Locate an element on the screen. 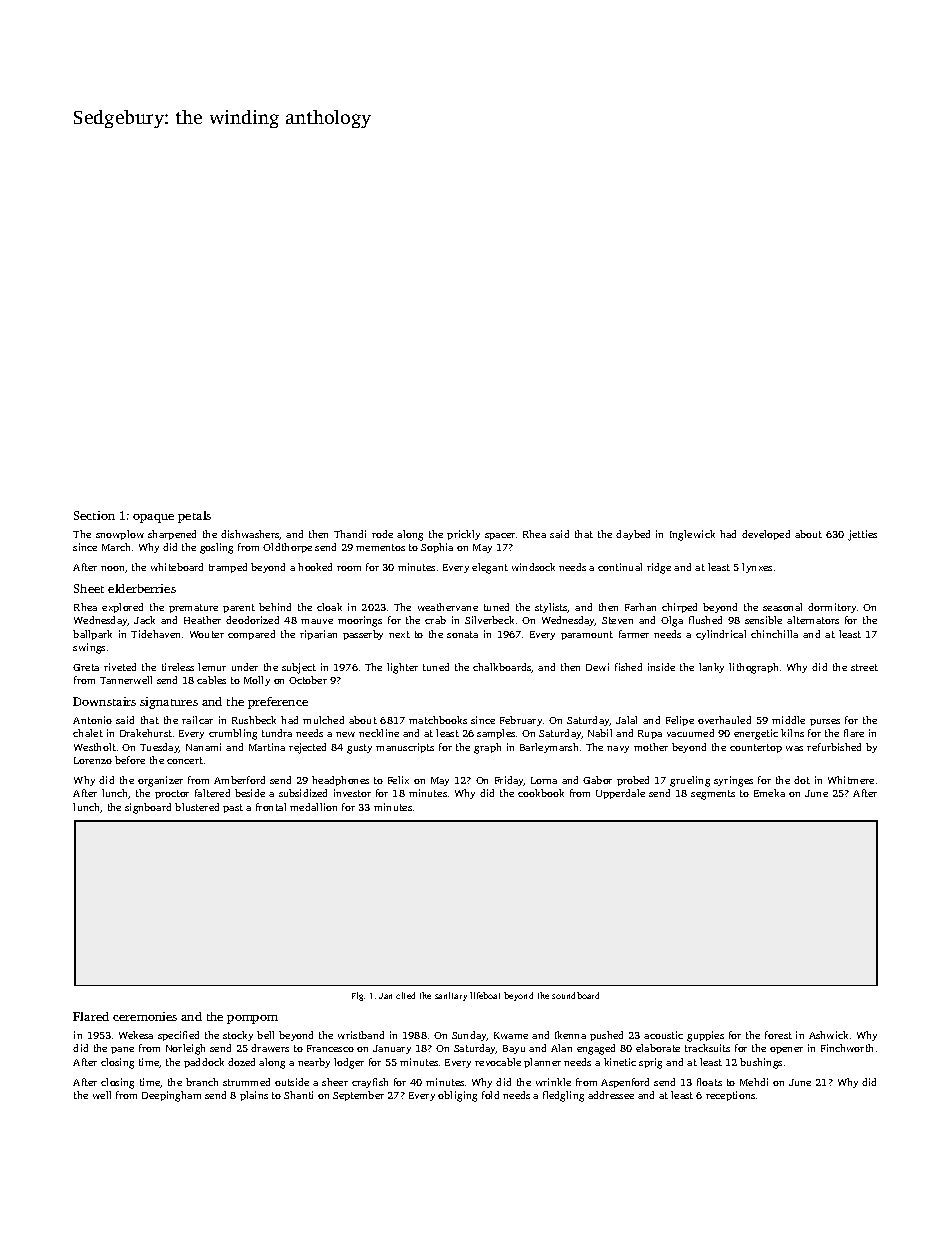  pompom is located at coordinates (252, 1019).
